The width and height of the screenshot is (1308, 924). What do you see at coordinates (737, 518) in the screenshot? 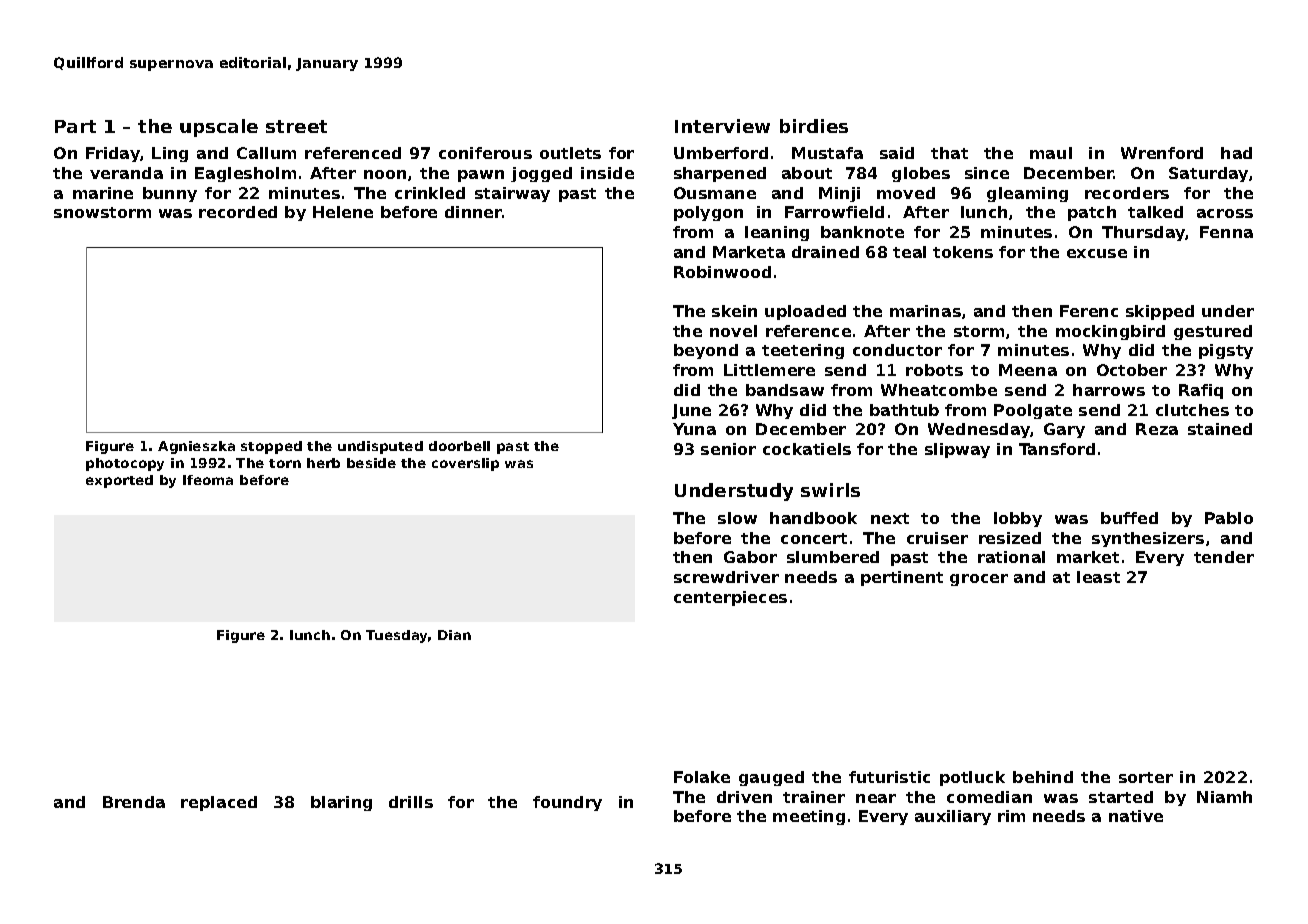
I see `slow` at bounding box center [737, 518].
